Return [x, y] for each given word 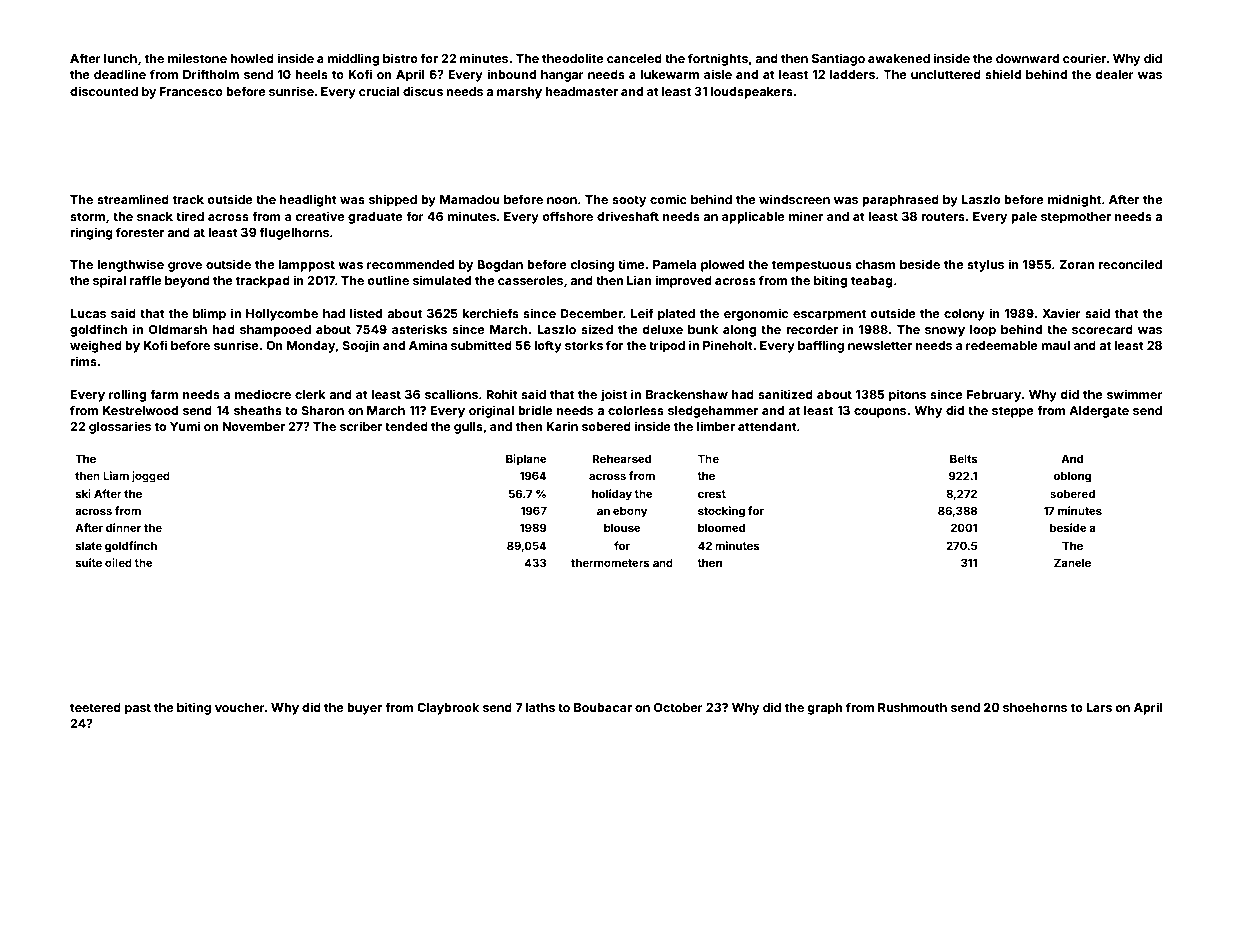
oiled [118, 562]
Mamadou [470, 199]
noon [562, 200]
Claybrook [448, 709]
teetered [95, 707]
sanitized [785, 394]
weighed [96, 346]
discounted [104, 91]
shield [1003, 74]
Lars [1099, 707]
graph [825, 709]
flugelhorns [294, 233]
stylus [985, 266]
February [994, 396]
